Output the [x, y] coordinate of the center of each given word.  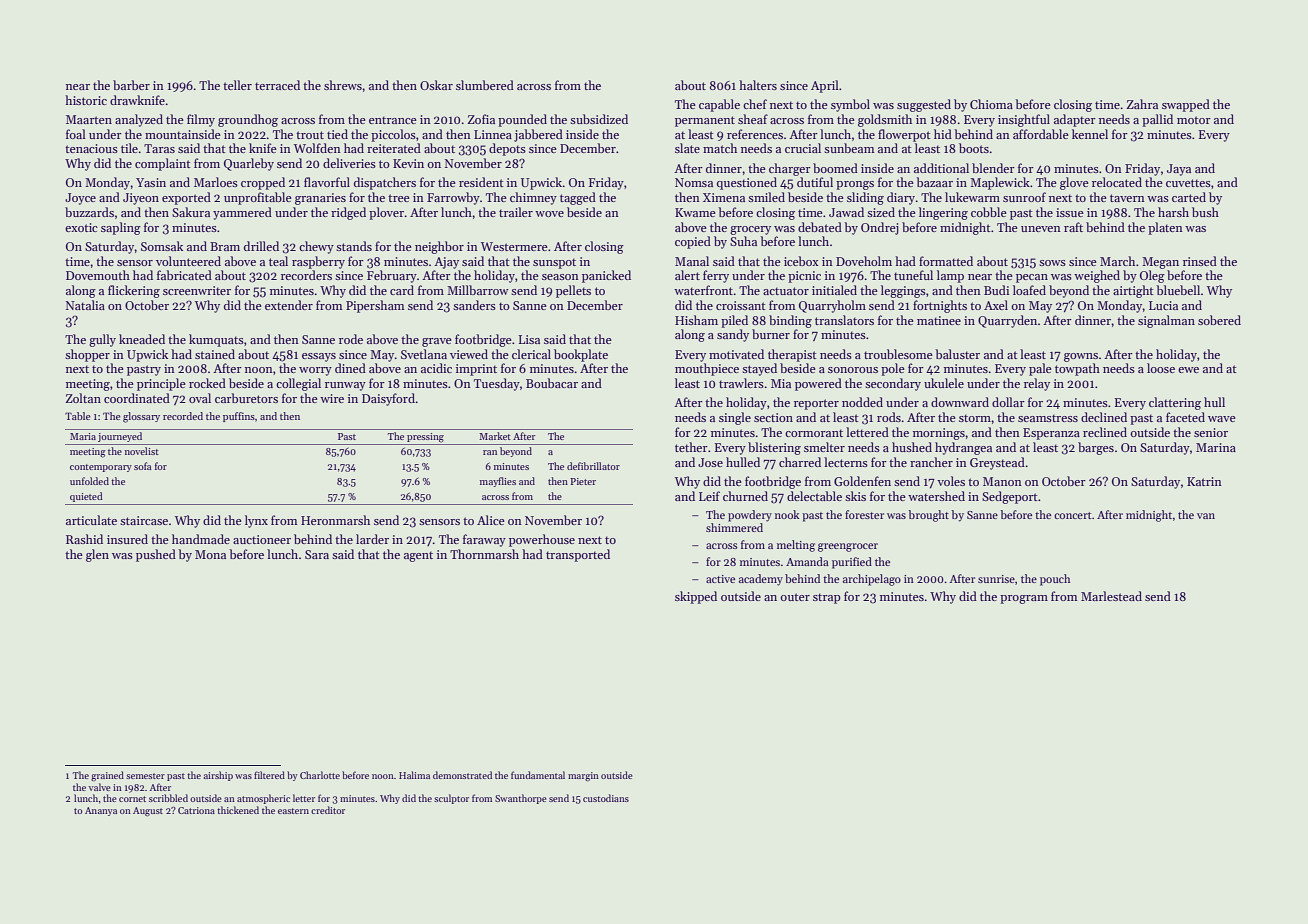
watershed [936, 496]
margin [583, 777]
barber [131, 85]
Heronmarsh [335, 520]
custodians [606, 798]
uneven [1041, 229]
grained [107, 776]
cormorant [814, 433]
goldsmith [885, 120]
